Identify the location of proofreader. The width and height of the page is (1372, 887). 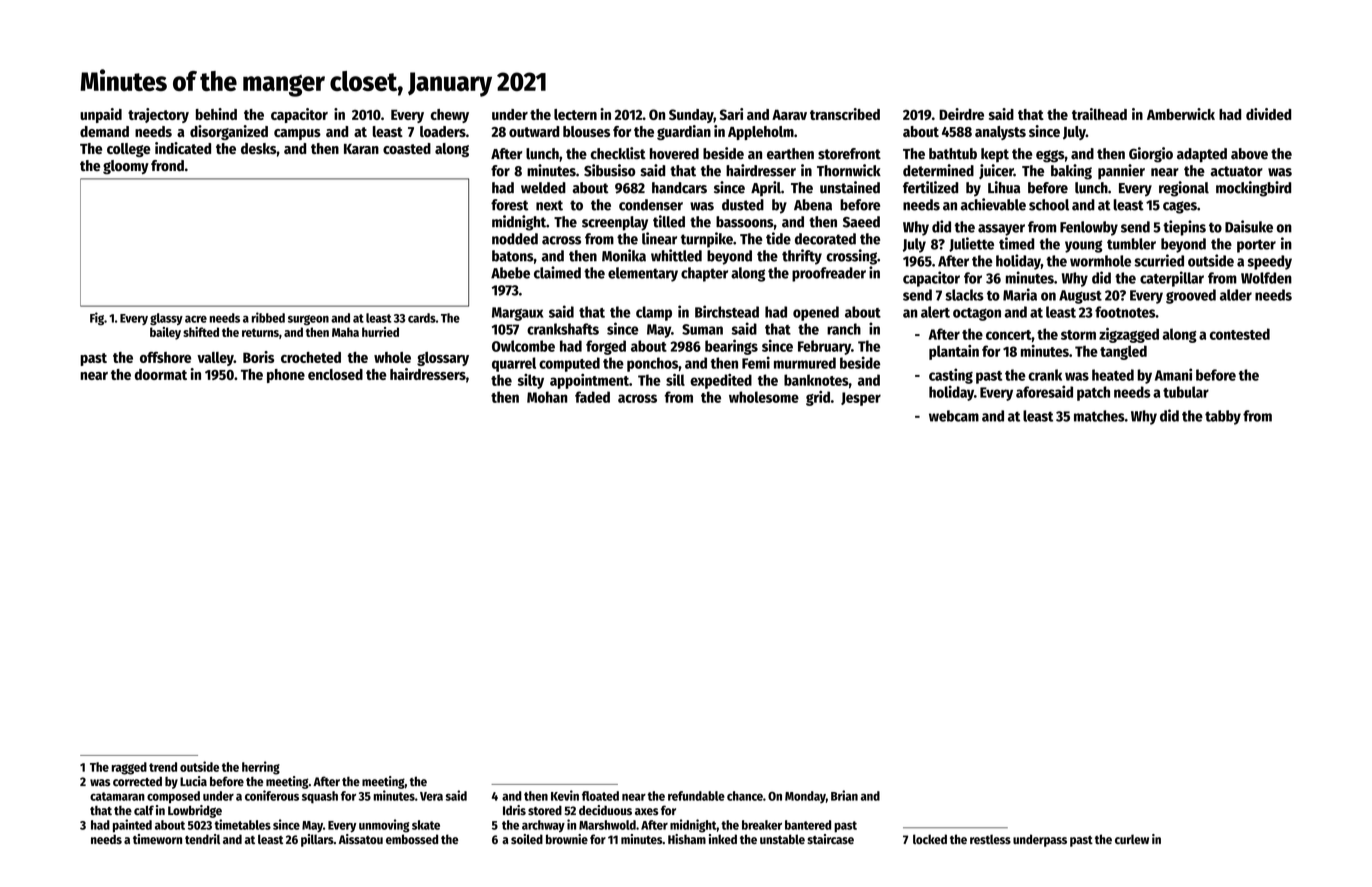
(829, 274).
